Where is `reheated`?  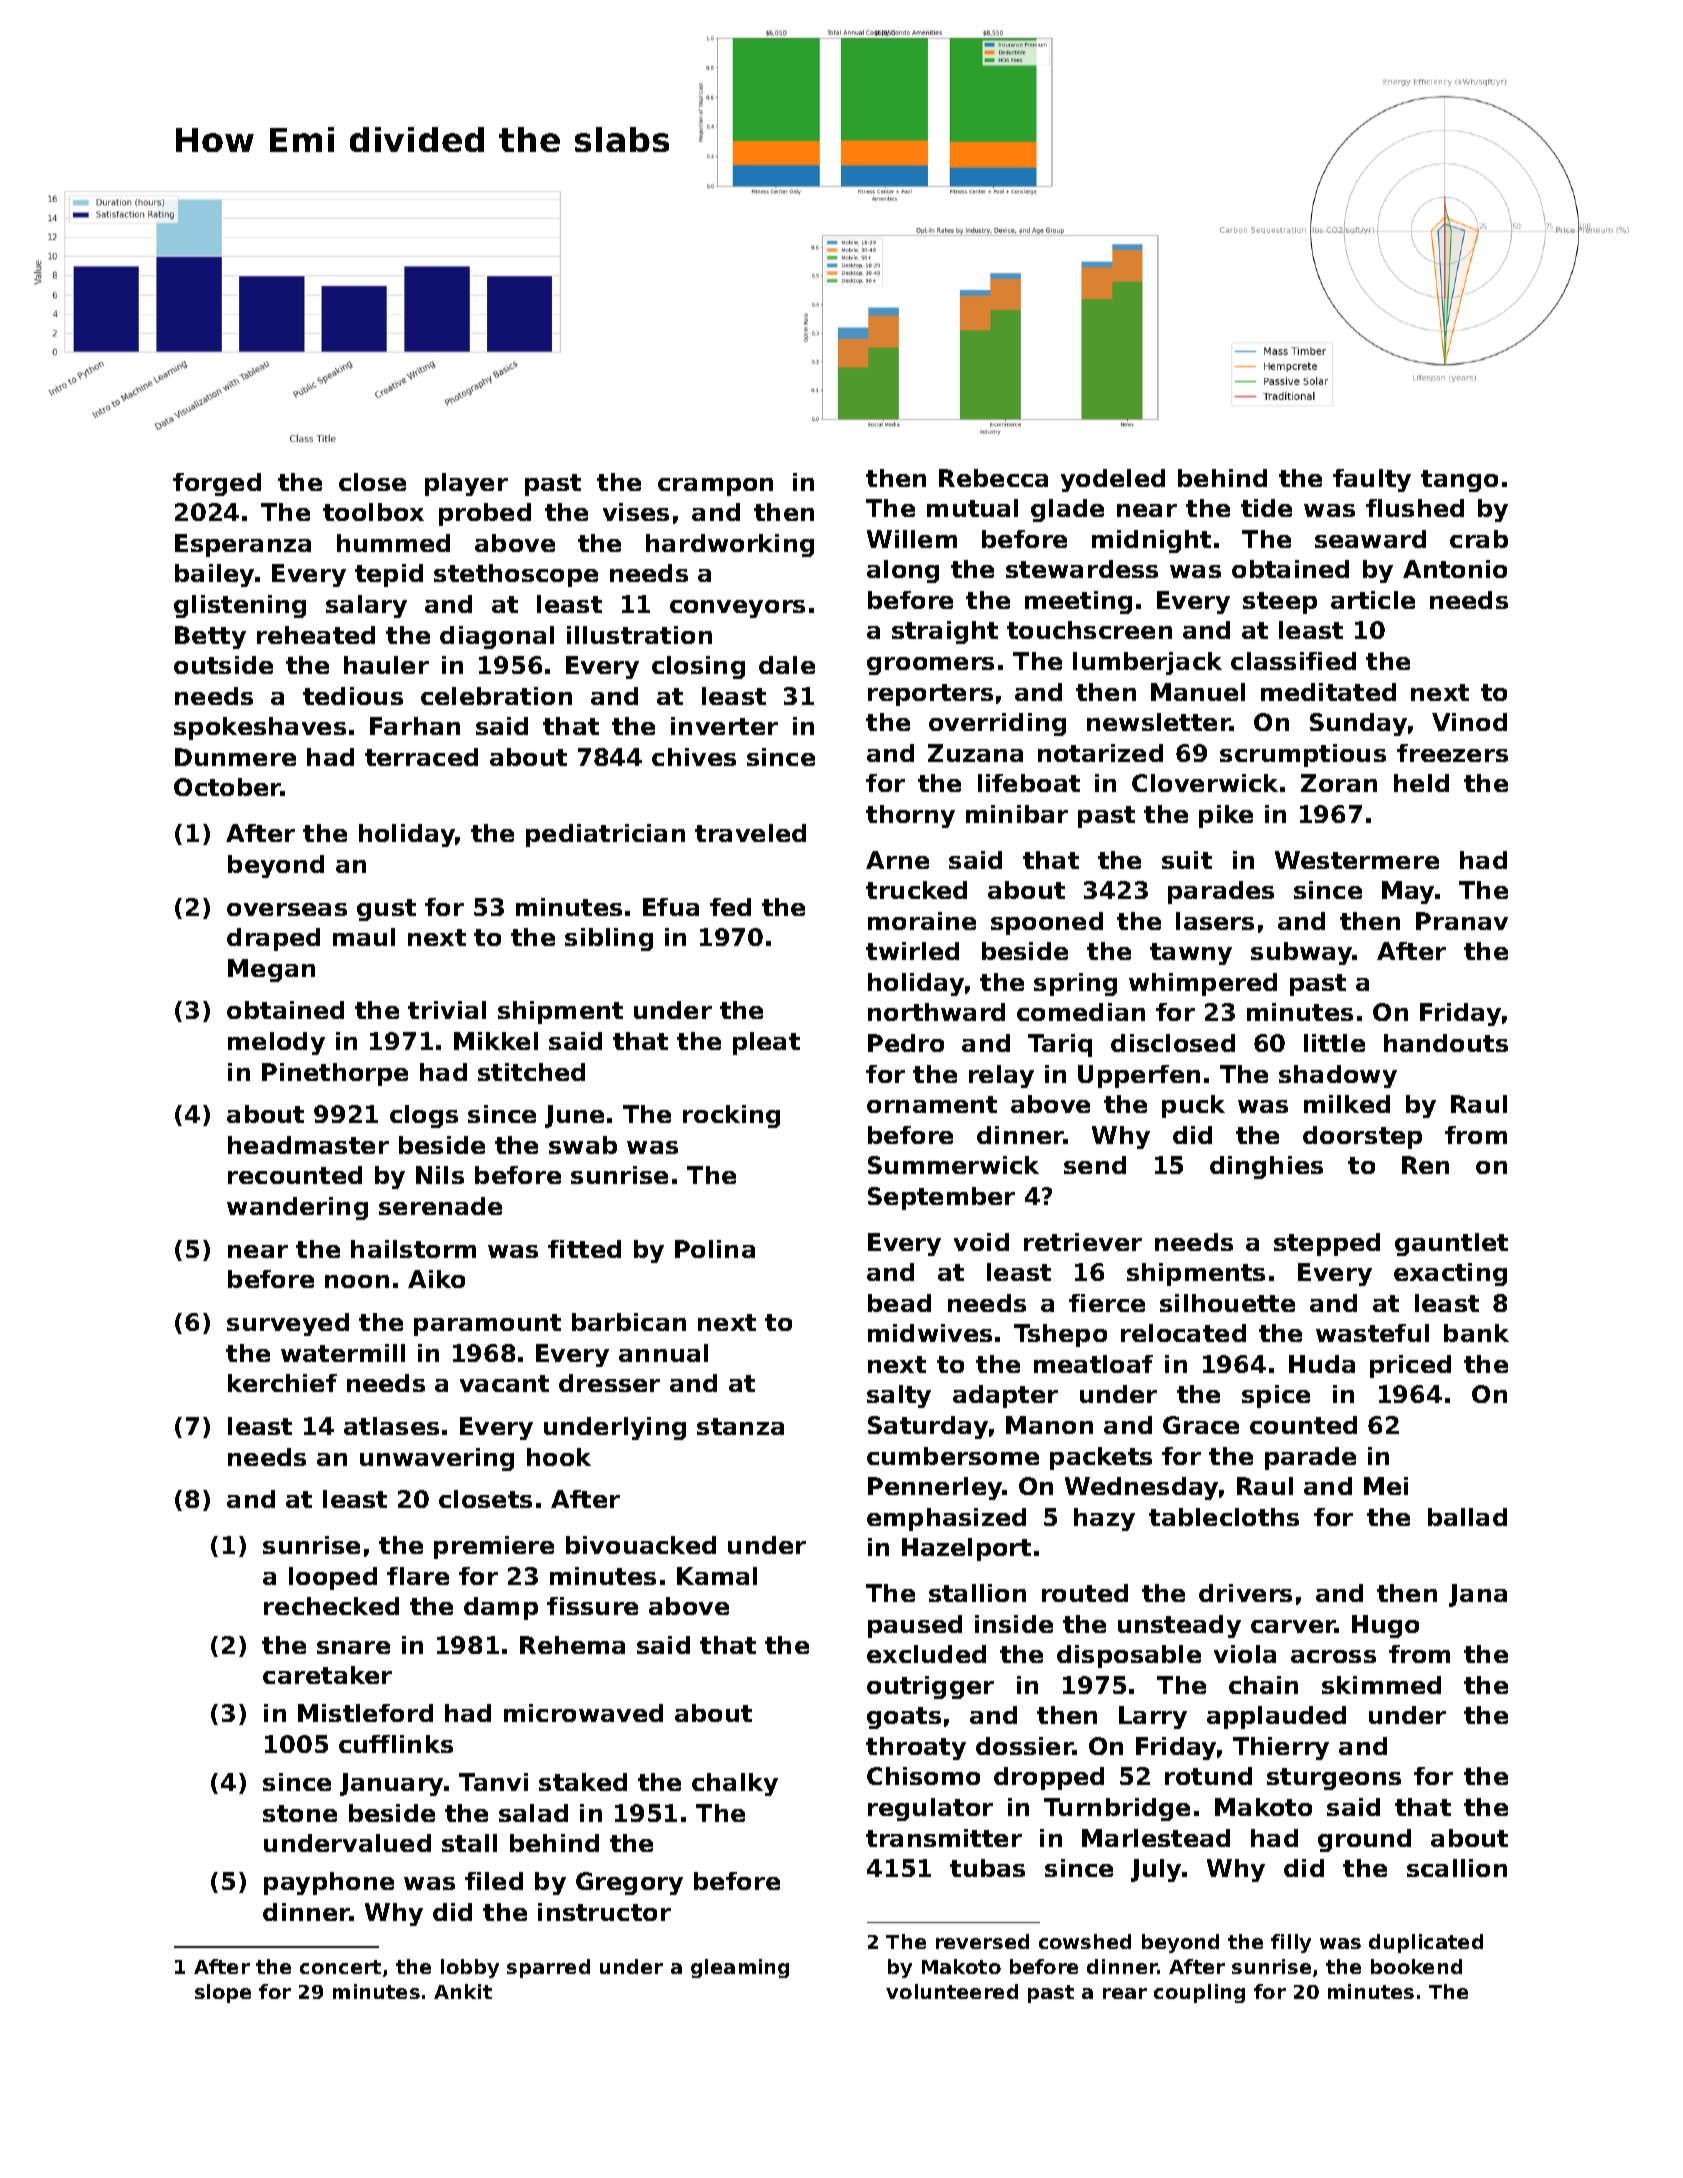 reheated is located at coordinates (316, 635).
